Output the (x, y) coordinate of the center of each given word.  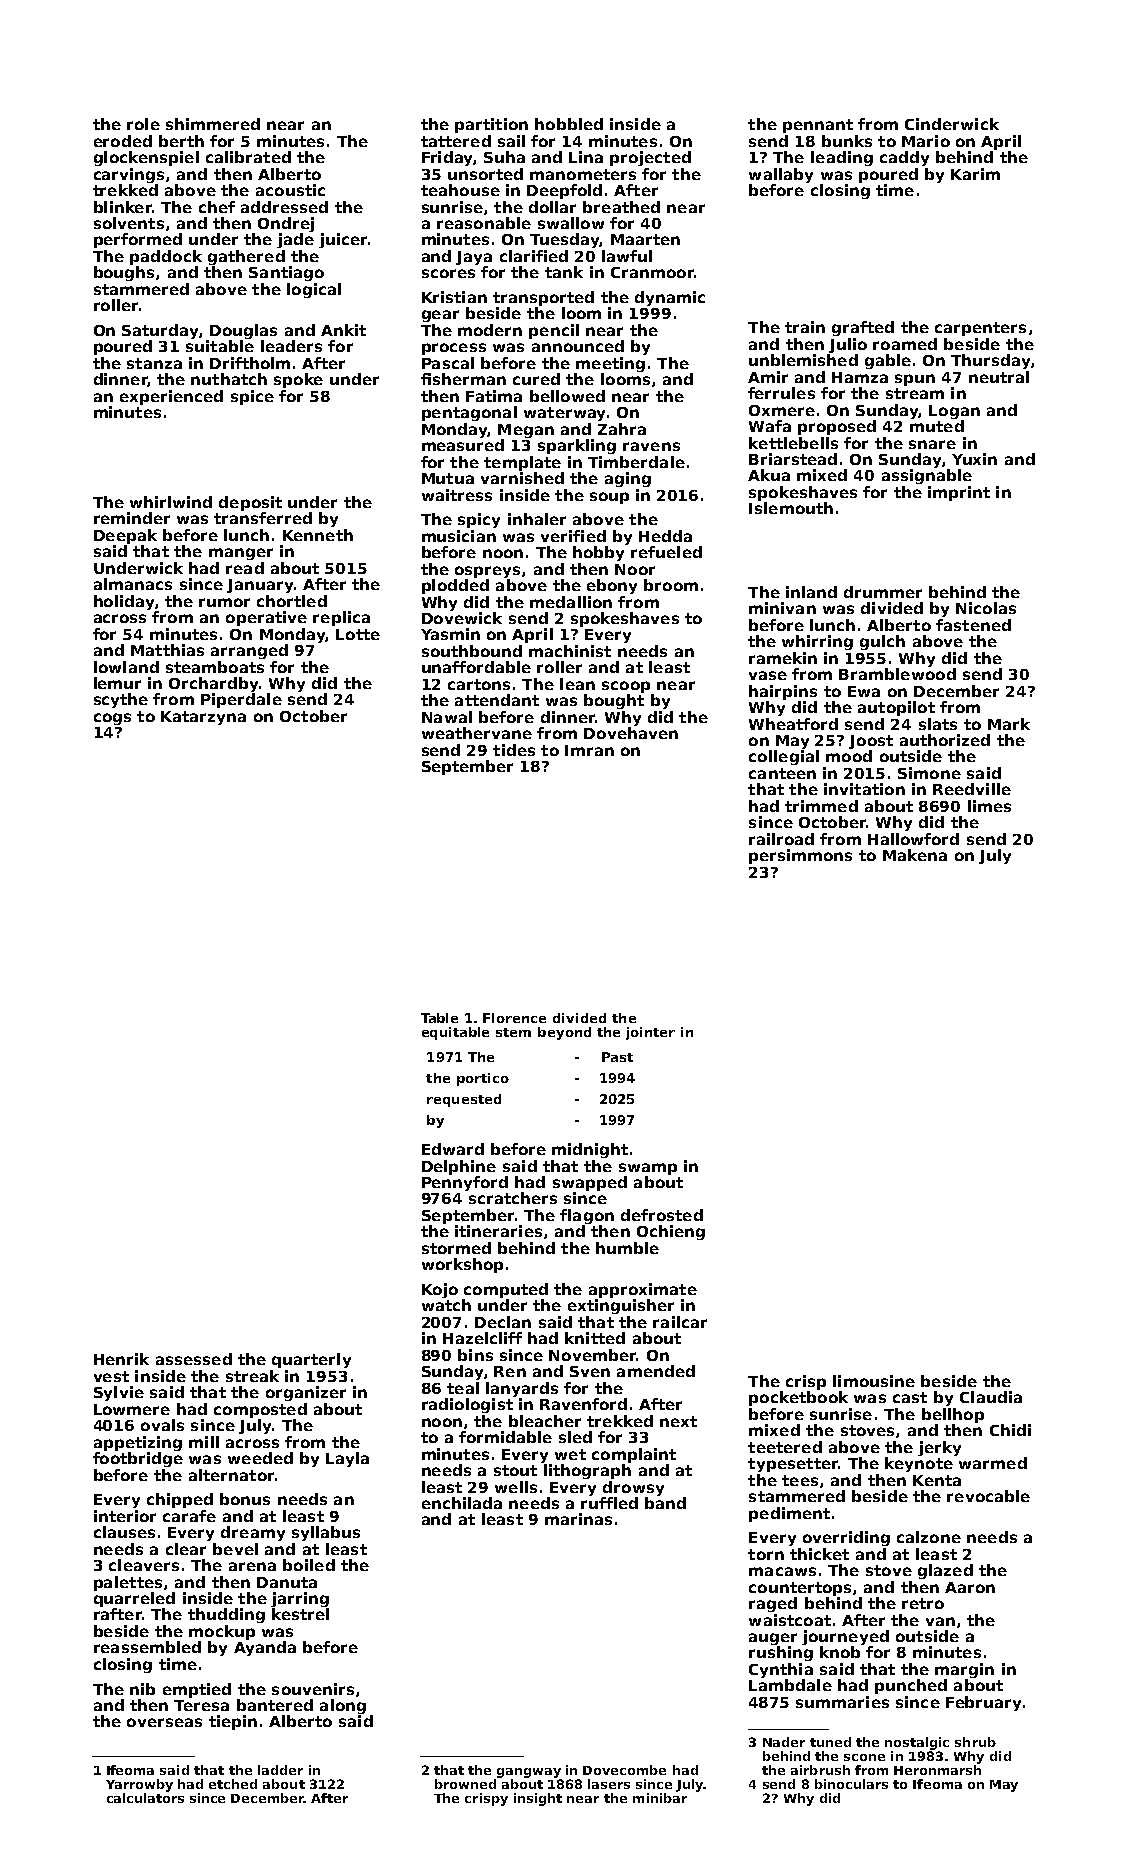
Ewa (864, 691)
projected (650, 158)
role (143, 124)
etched (233, 1784)
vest (111, 1376)
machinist (570, 651)
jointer (650, 1033)
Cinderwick (952, 124)
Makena (915, 855)
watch (446, 1305)
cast (910, 1397)
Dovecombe (624, 1770)
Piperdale (241, 700)
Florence (514, 1018)
